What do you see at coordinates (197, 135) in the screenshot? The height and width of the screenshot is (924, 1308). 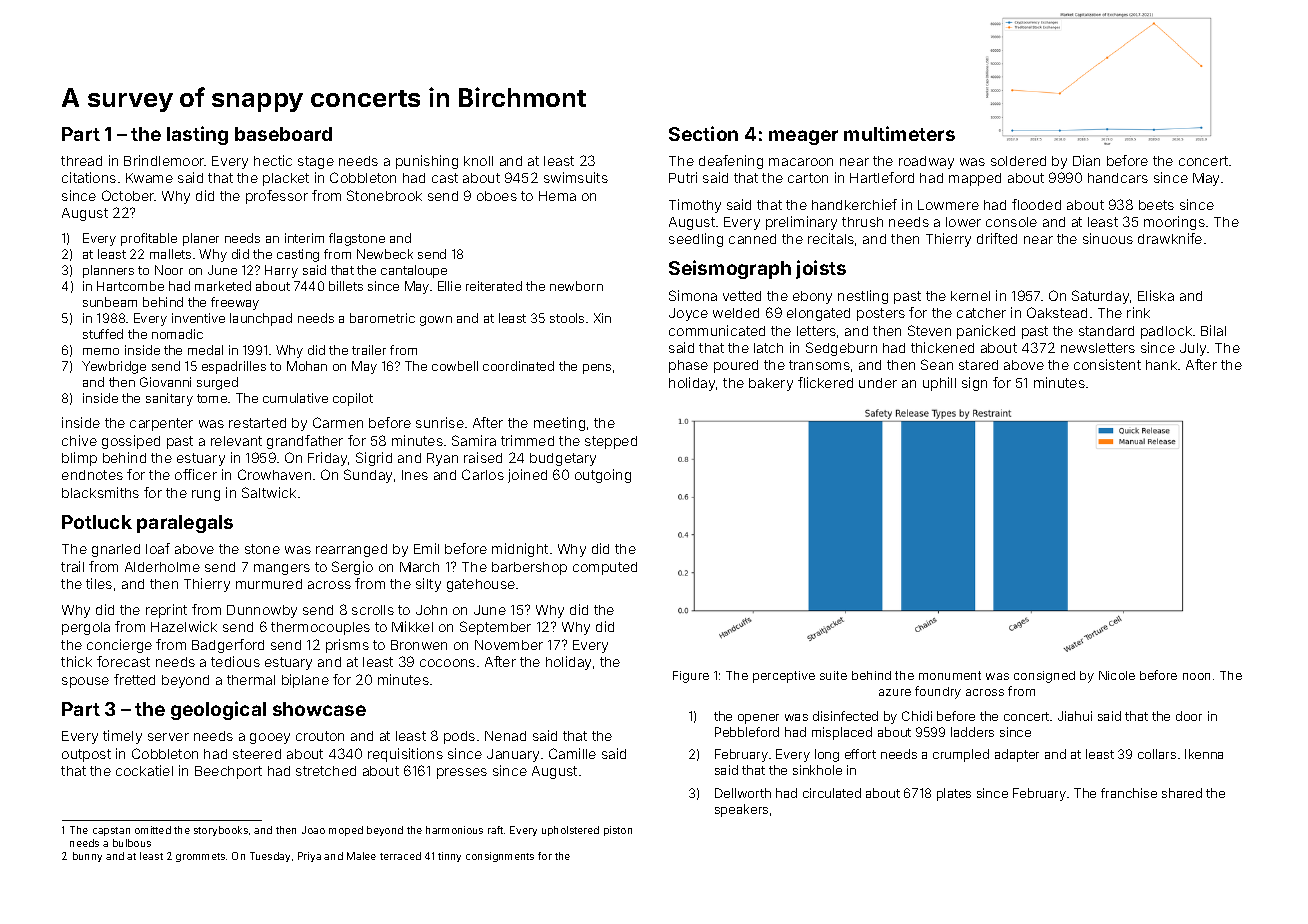 I see `lasting` at bounding box center [197, 135].
